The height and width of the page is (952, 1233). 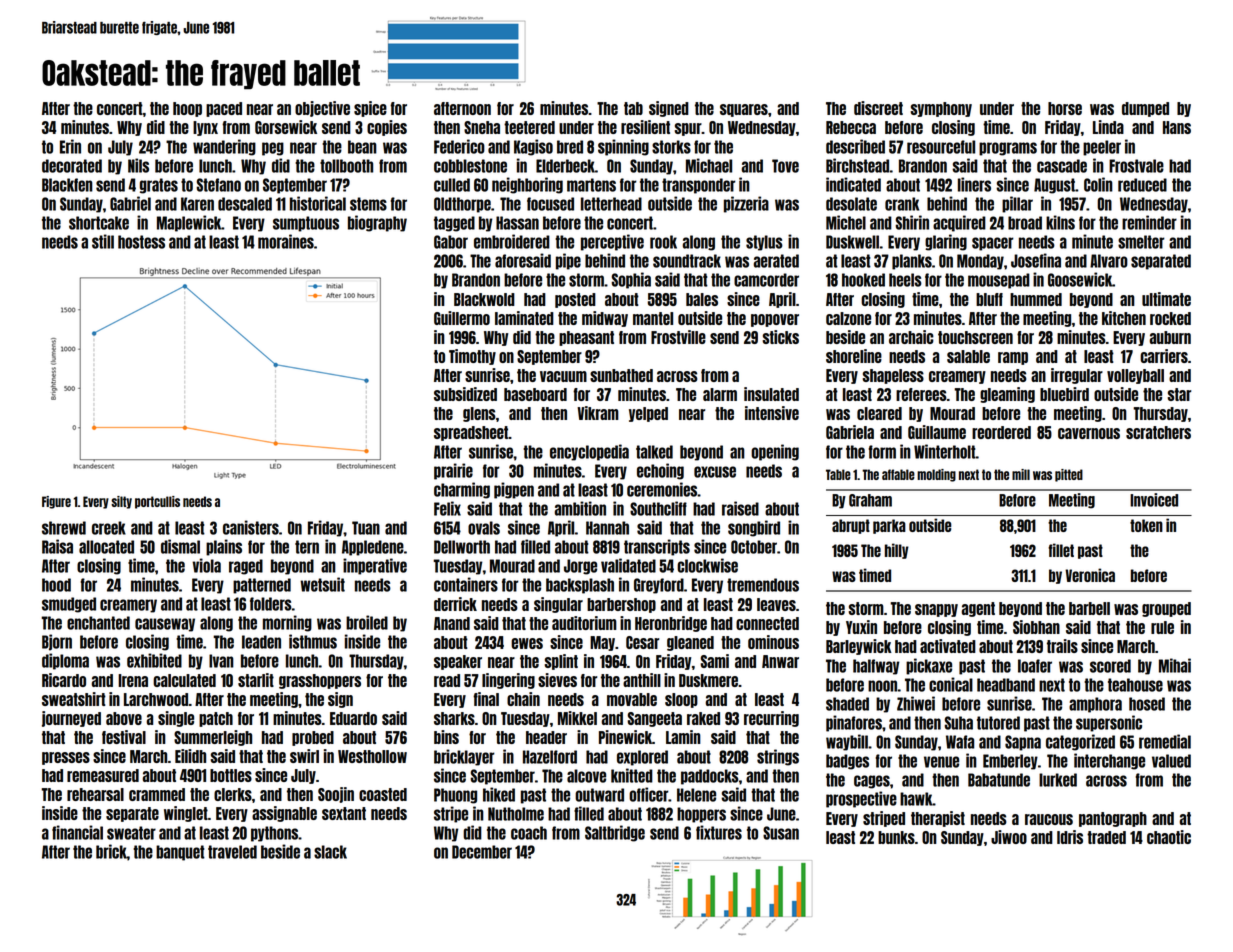 I want to click on banquet, so click(x=180, y=853).
